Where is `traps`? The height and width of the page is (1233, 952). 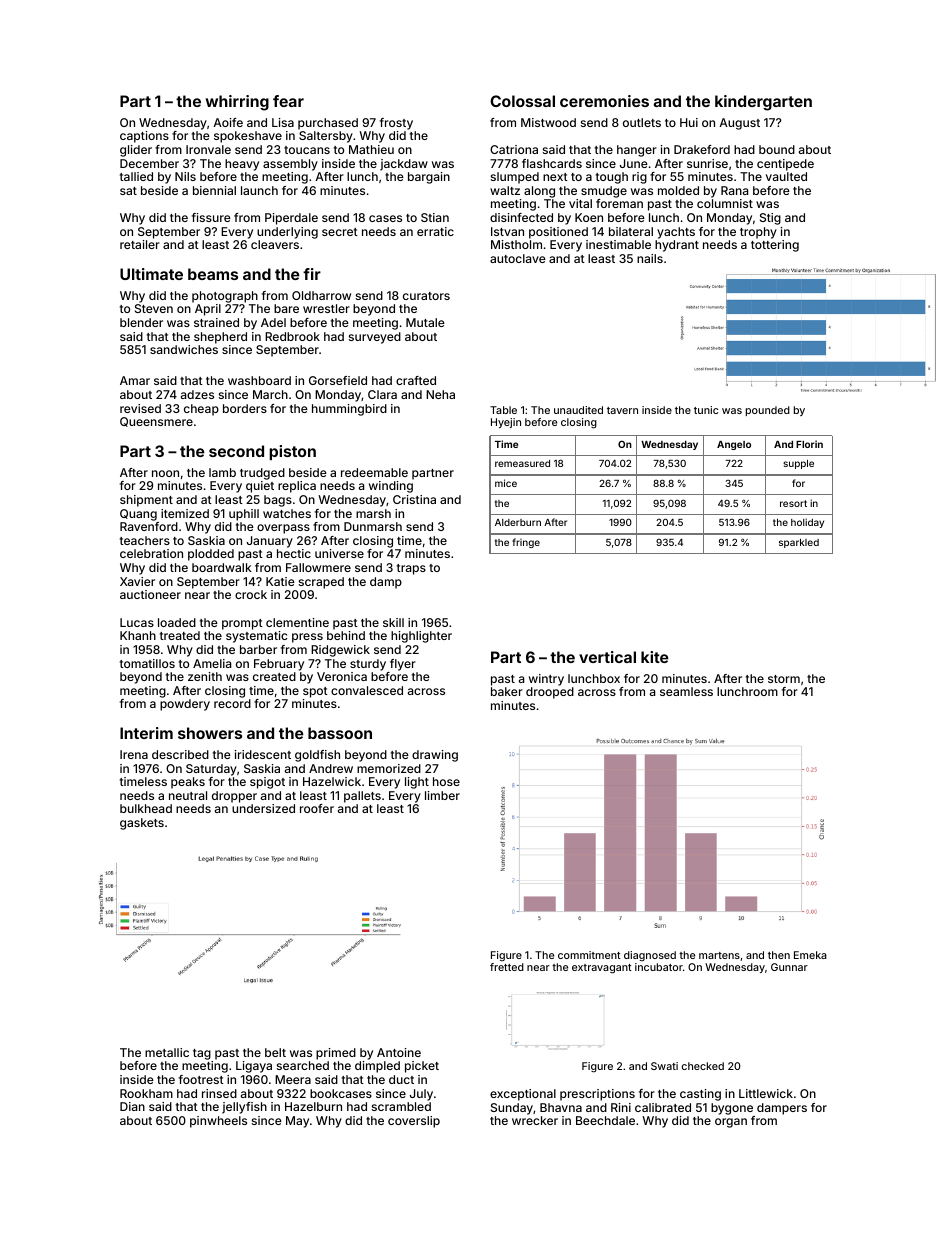 traps is located at coordinates (411, 569).
